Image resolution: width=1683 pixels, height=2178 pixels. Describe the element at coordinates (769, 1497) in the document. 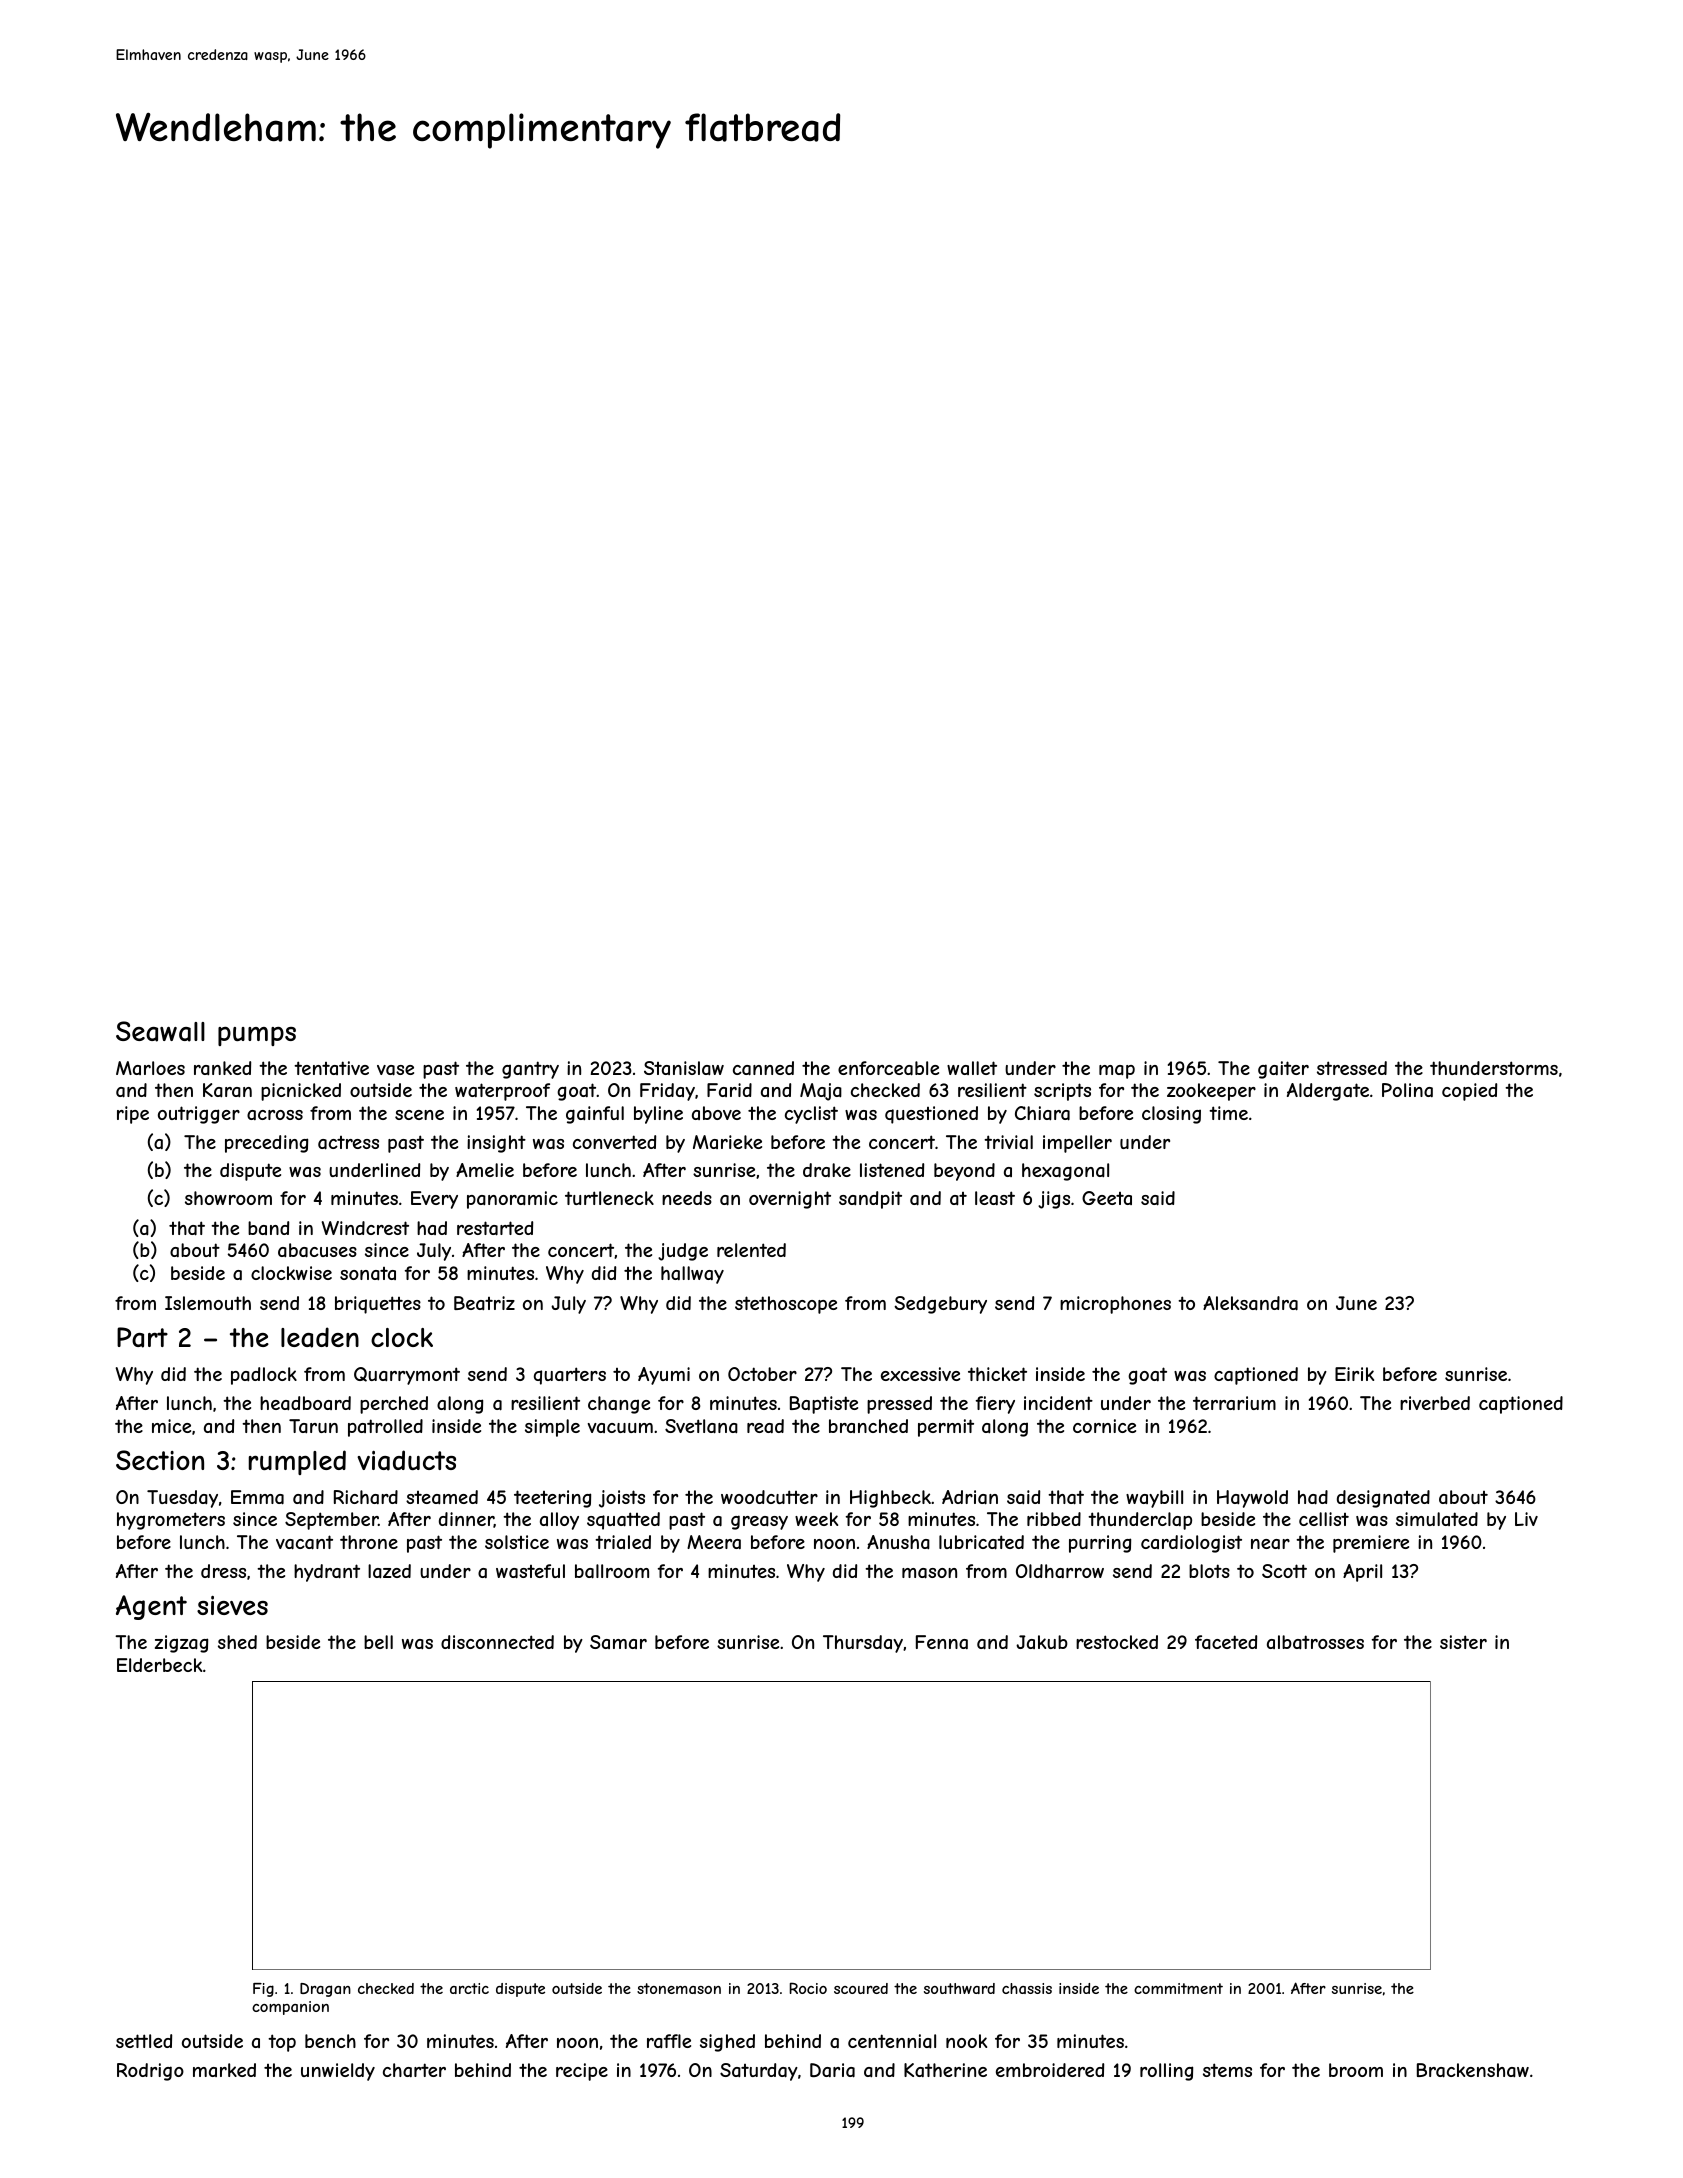

I see `woodcutter` at that location.
